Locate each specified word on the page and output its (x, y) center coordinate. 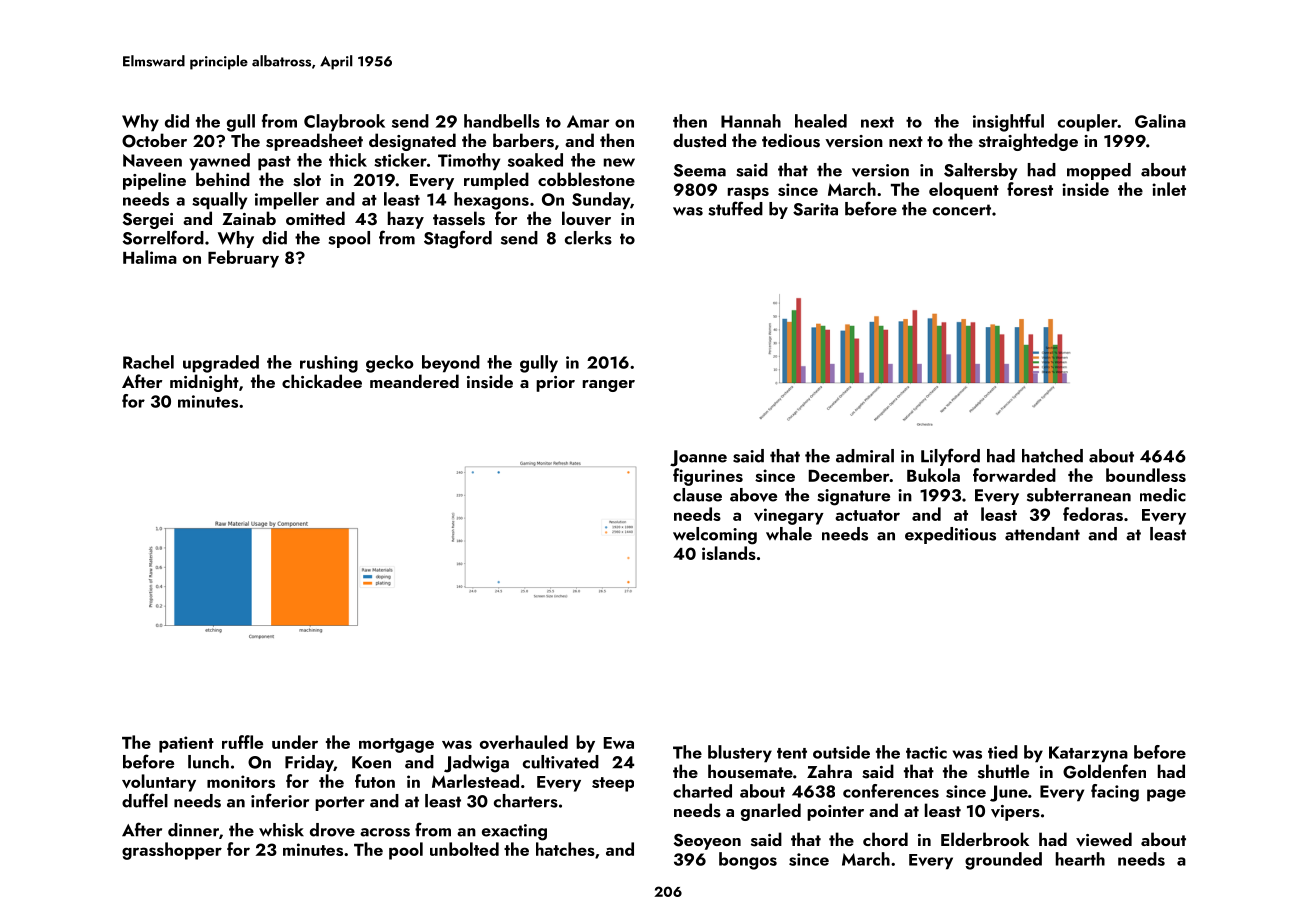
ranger (609, 386)
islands (729, 553)
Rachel (148, 362)
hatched (1052, 456)
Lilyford (950, 457)
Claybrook (344, 123)
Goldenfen (1104, 771)
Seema (700, 170)
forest (1030, 189)
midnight (204, 383)
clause (697, 495)
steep (613, 784)
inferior (280, 800)
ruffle (242, 742)
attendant (1042, 534)
